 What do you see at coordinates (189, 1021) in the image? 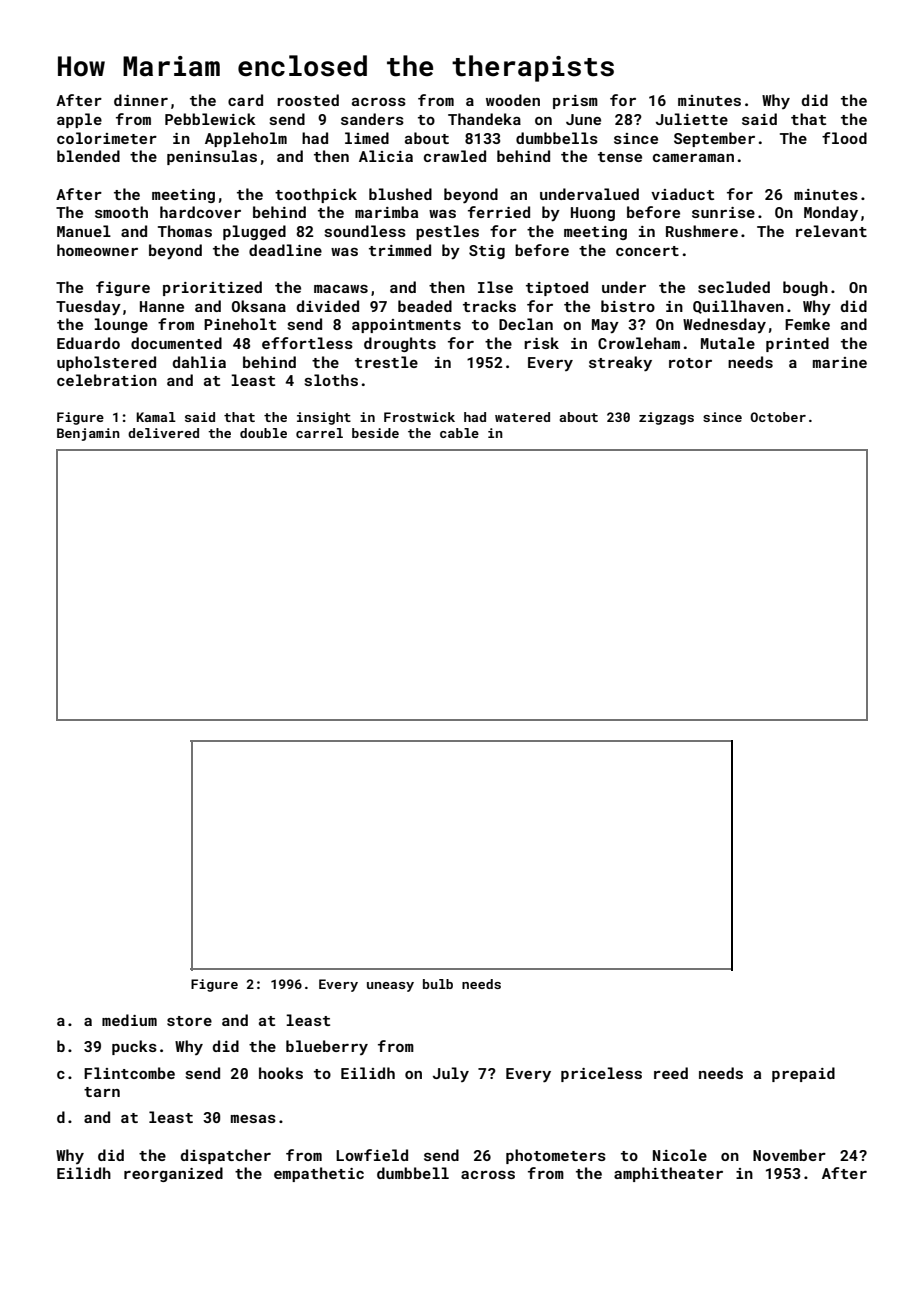
I see `store` at bounding box center [189, 1021].
